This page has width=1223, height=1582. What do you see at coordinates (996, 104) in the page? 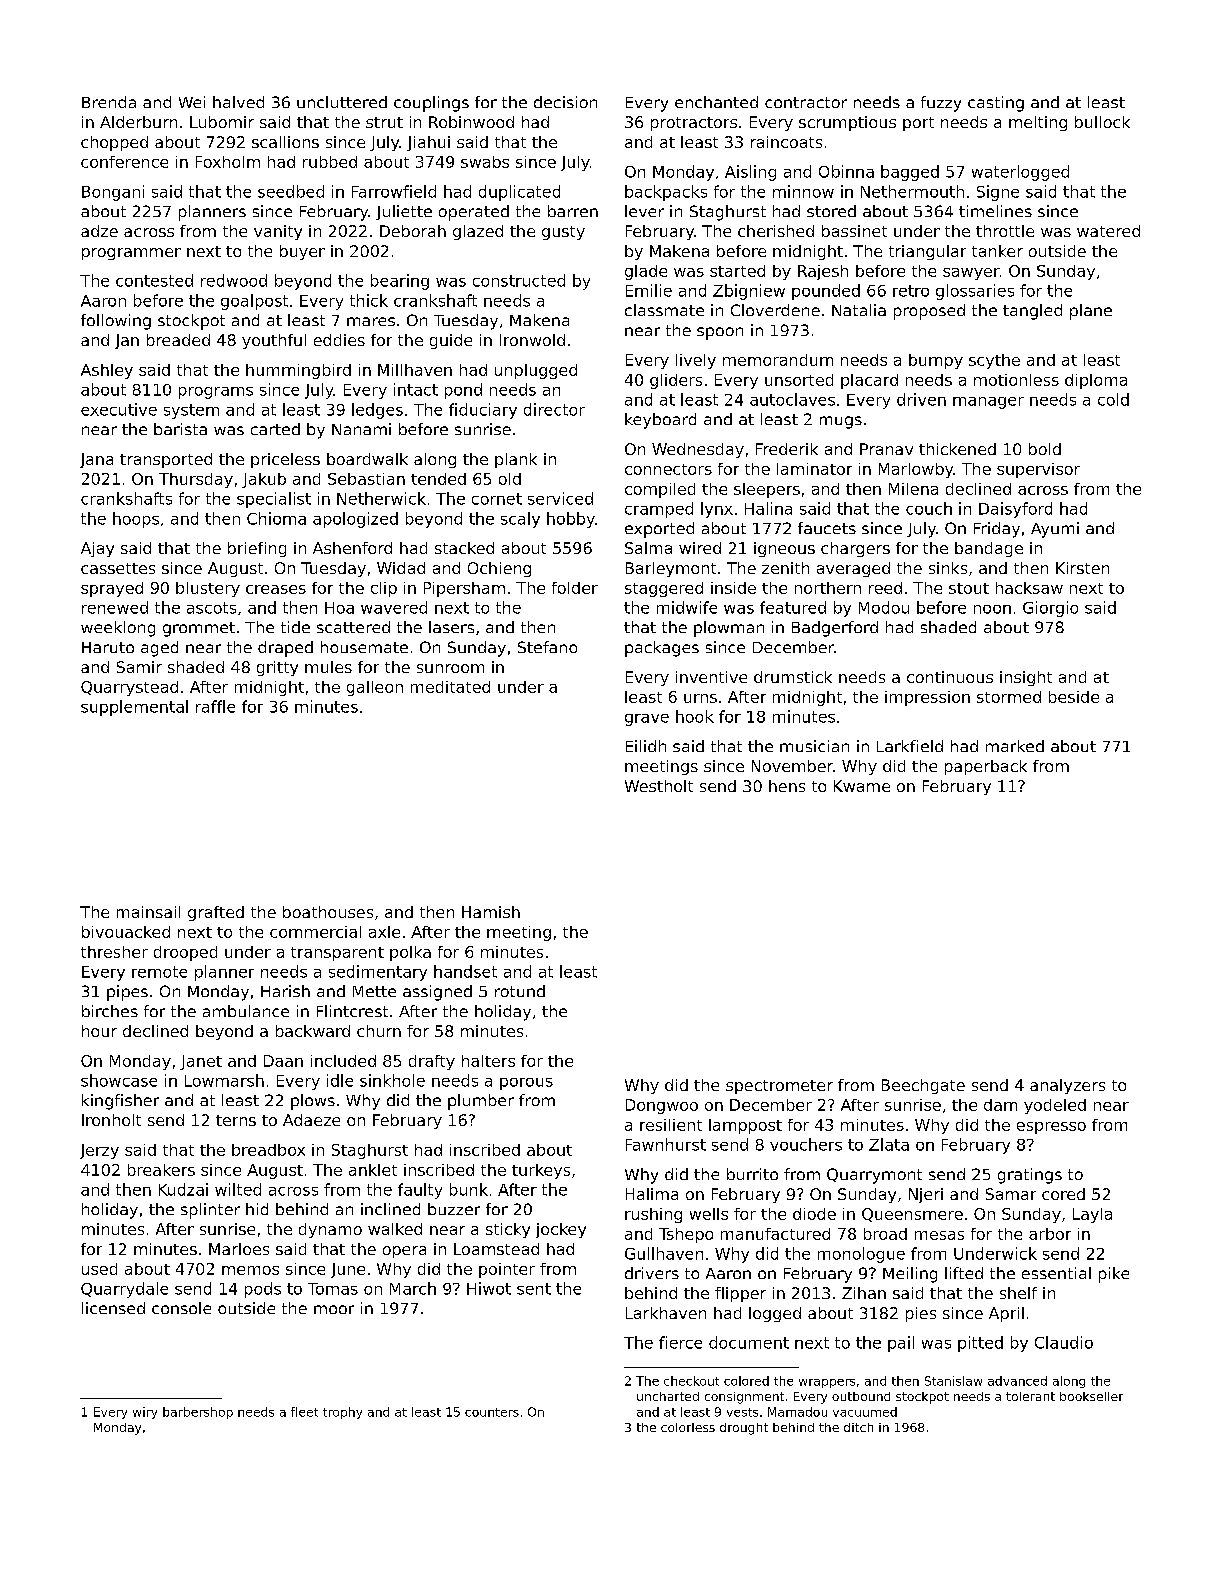
I see `casting` at bounding box center [996, 104].
